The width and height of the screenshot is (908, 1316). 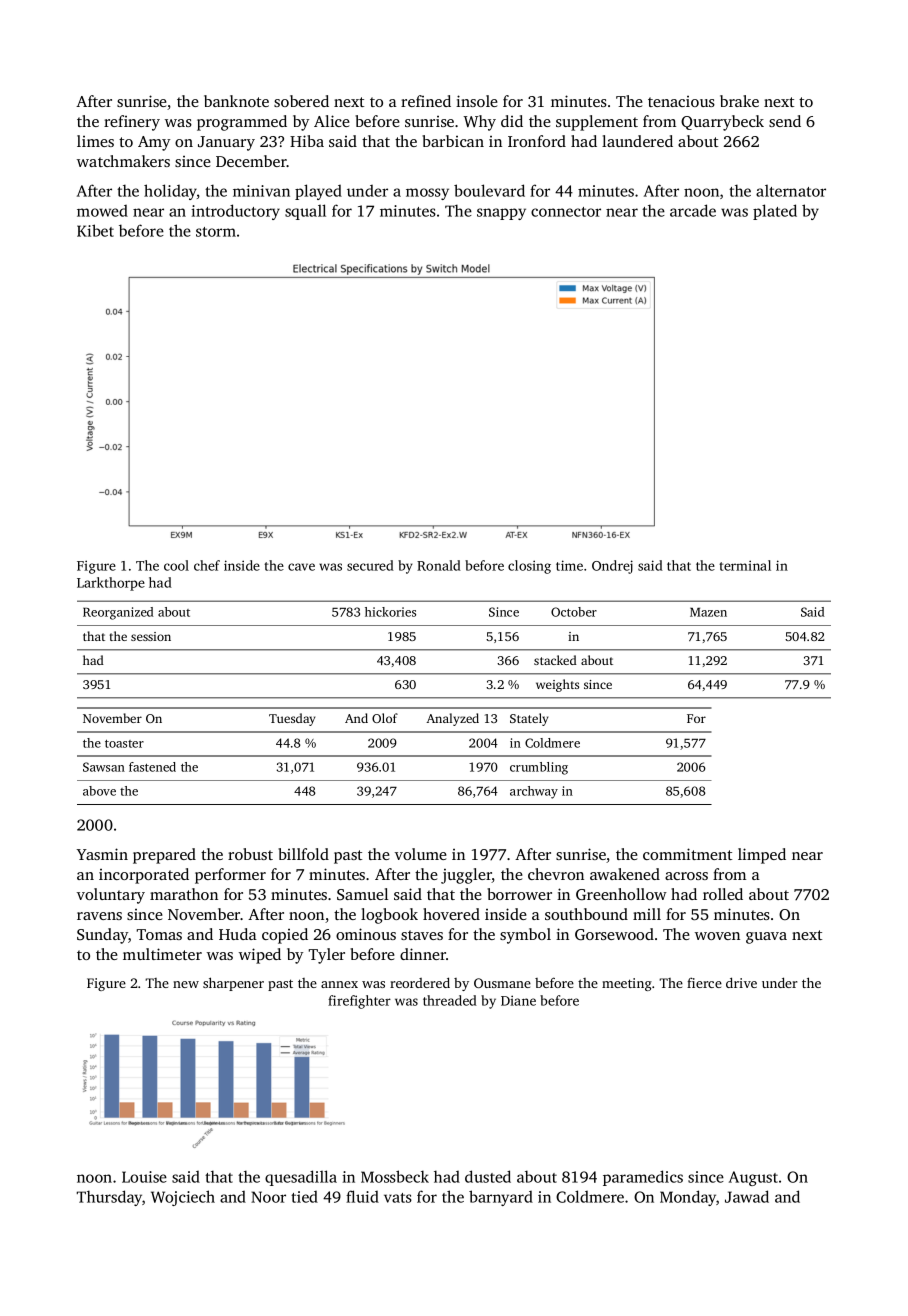 I want to click on limped, so click(x=762, y=856).
